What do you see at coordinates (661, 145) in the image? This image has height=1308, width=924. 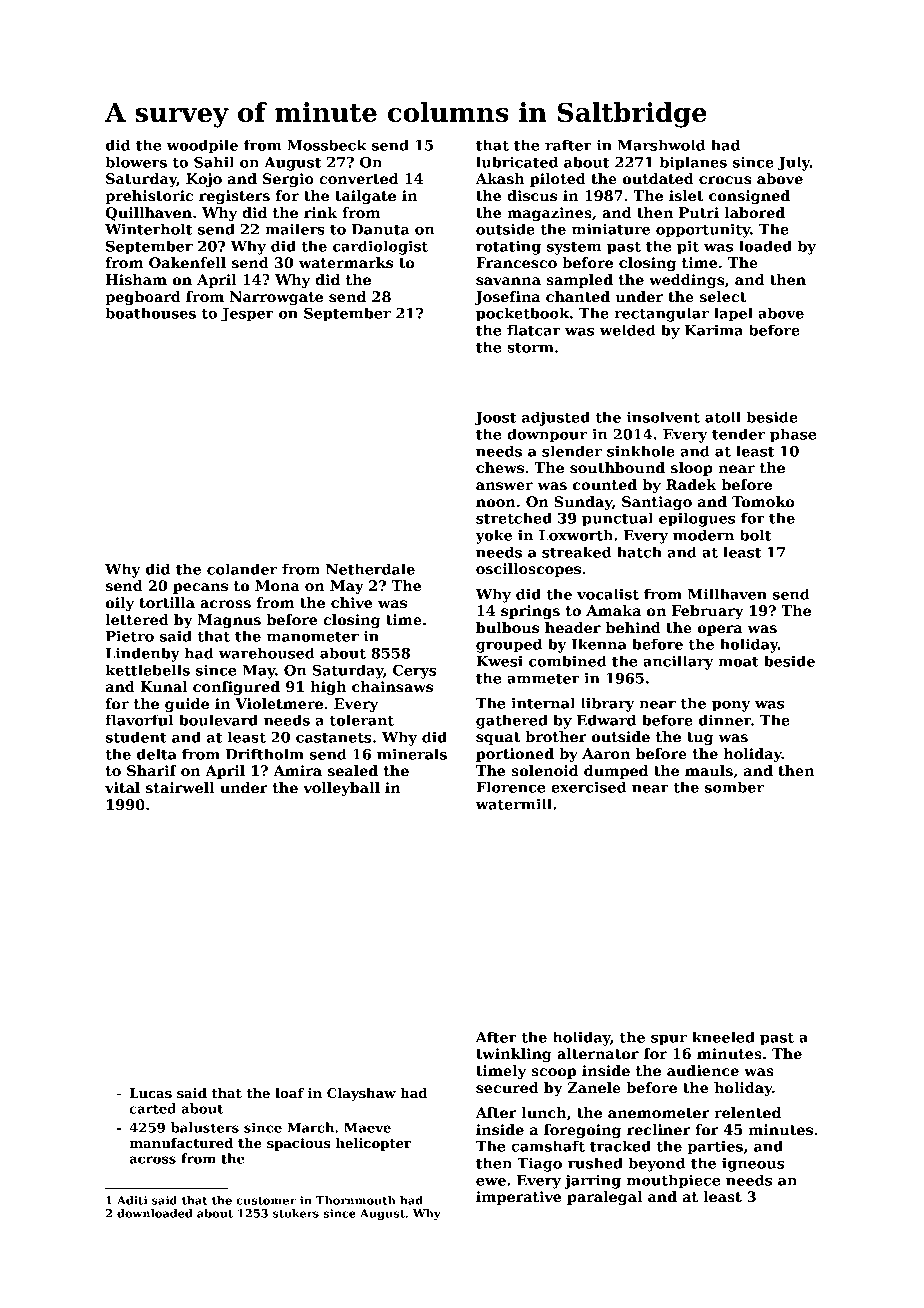 I see `Marshwold` at bounding box center [661, 145].
